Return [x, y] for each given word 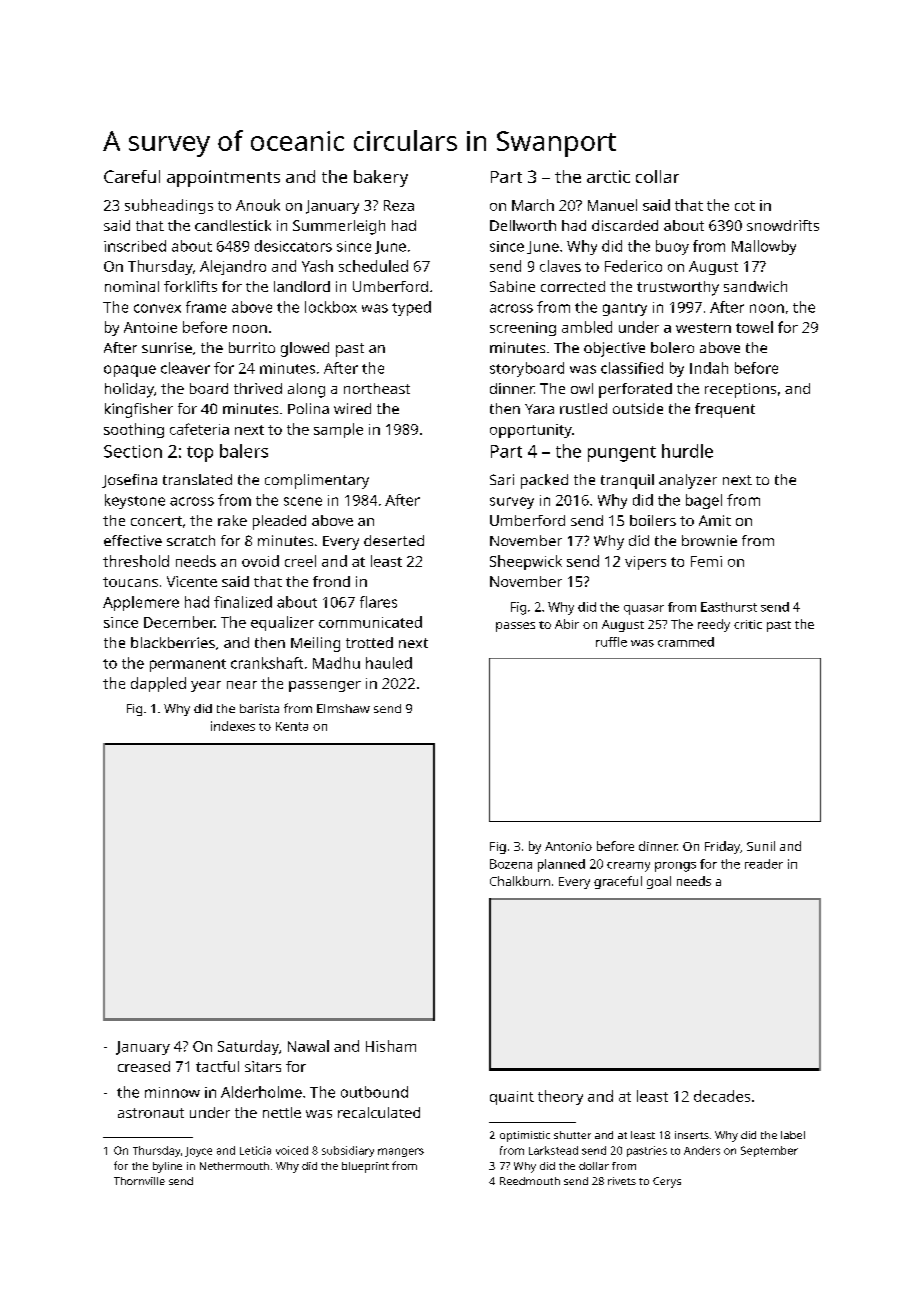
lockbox [331, 307]
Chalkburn [520, 881]
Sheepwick [526, 562]
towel [754, 327]
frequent [725, 410]
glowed [305, 349]
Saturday [248, 1047]
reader [764, 864]
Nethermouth [234, 1166]
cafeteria [199, 429]
